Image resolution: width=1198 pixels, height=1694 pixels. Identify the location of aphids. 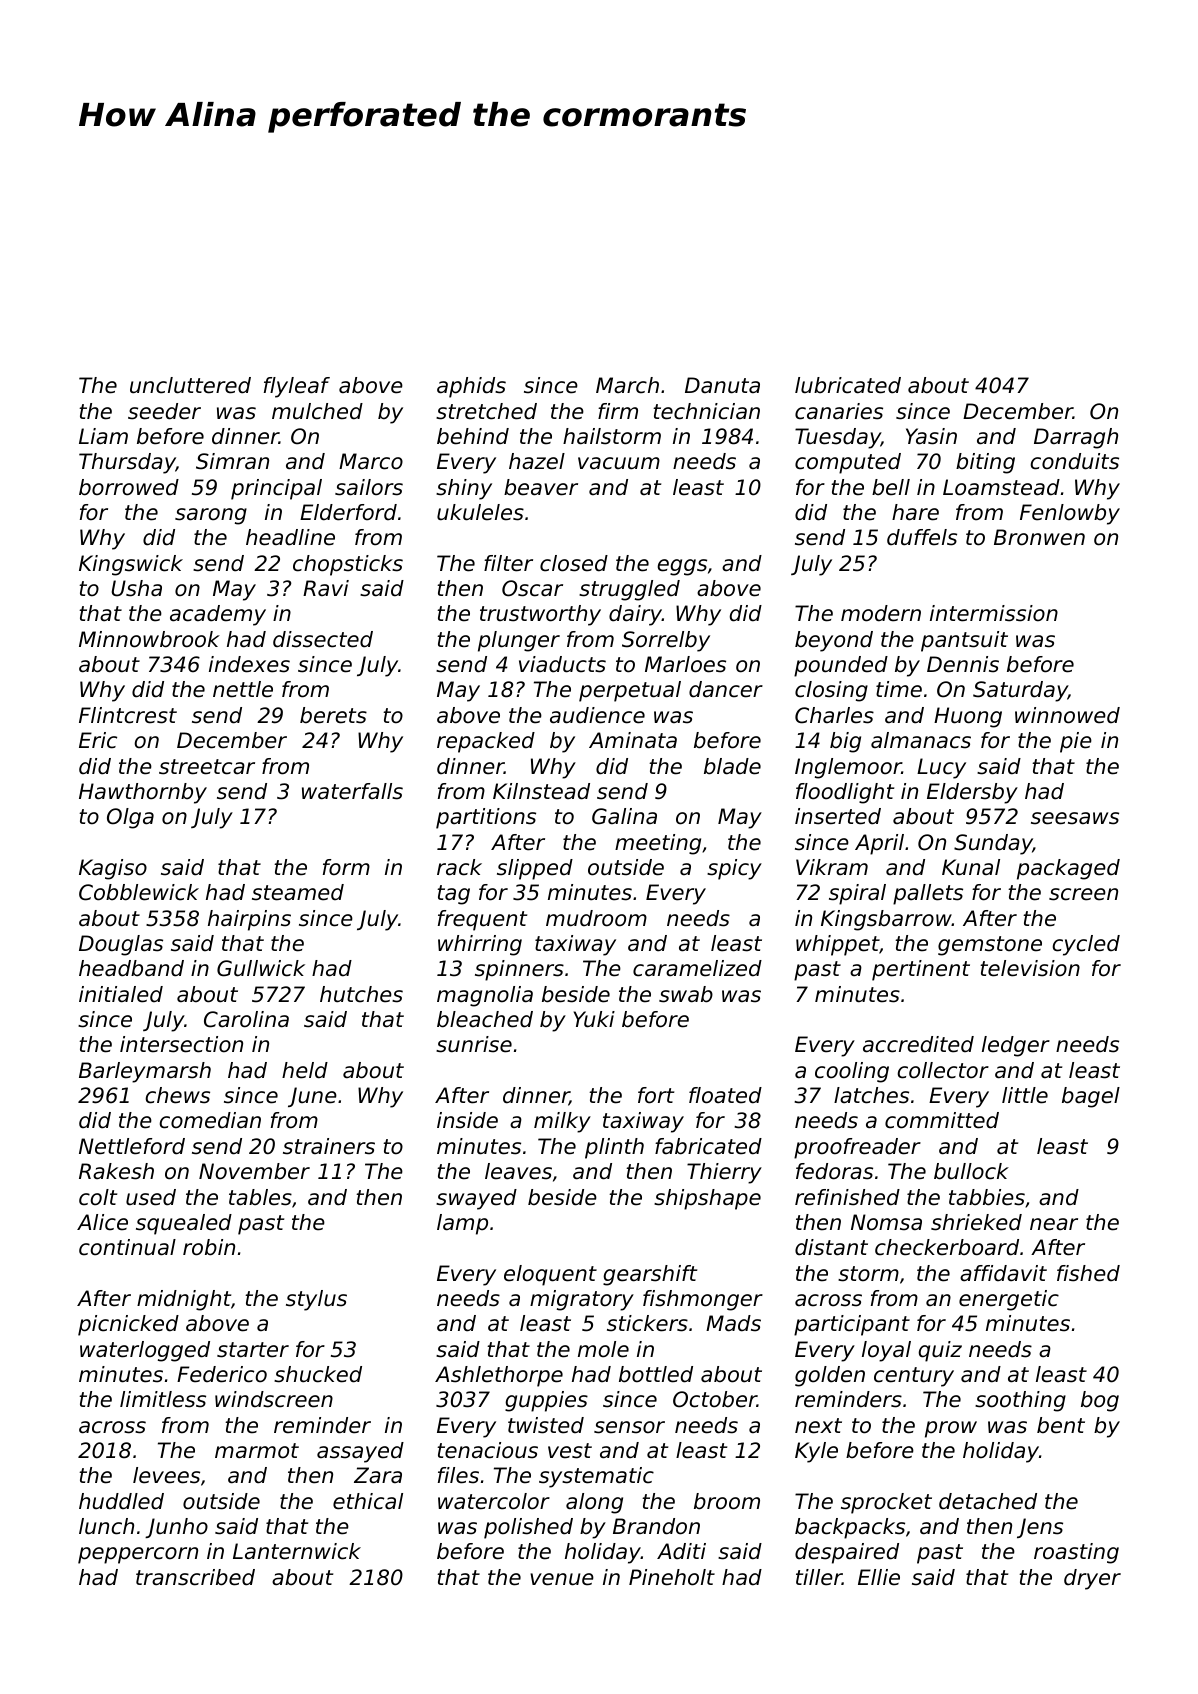
(471, 387).
